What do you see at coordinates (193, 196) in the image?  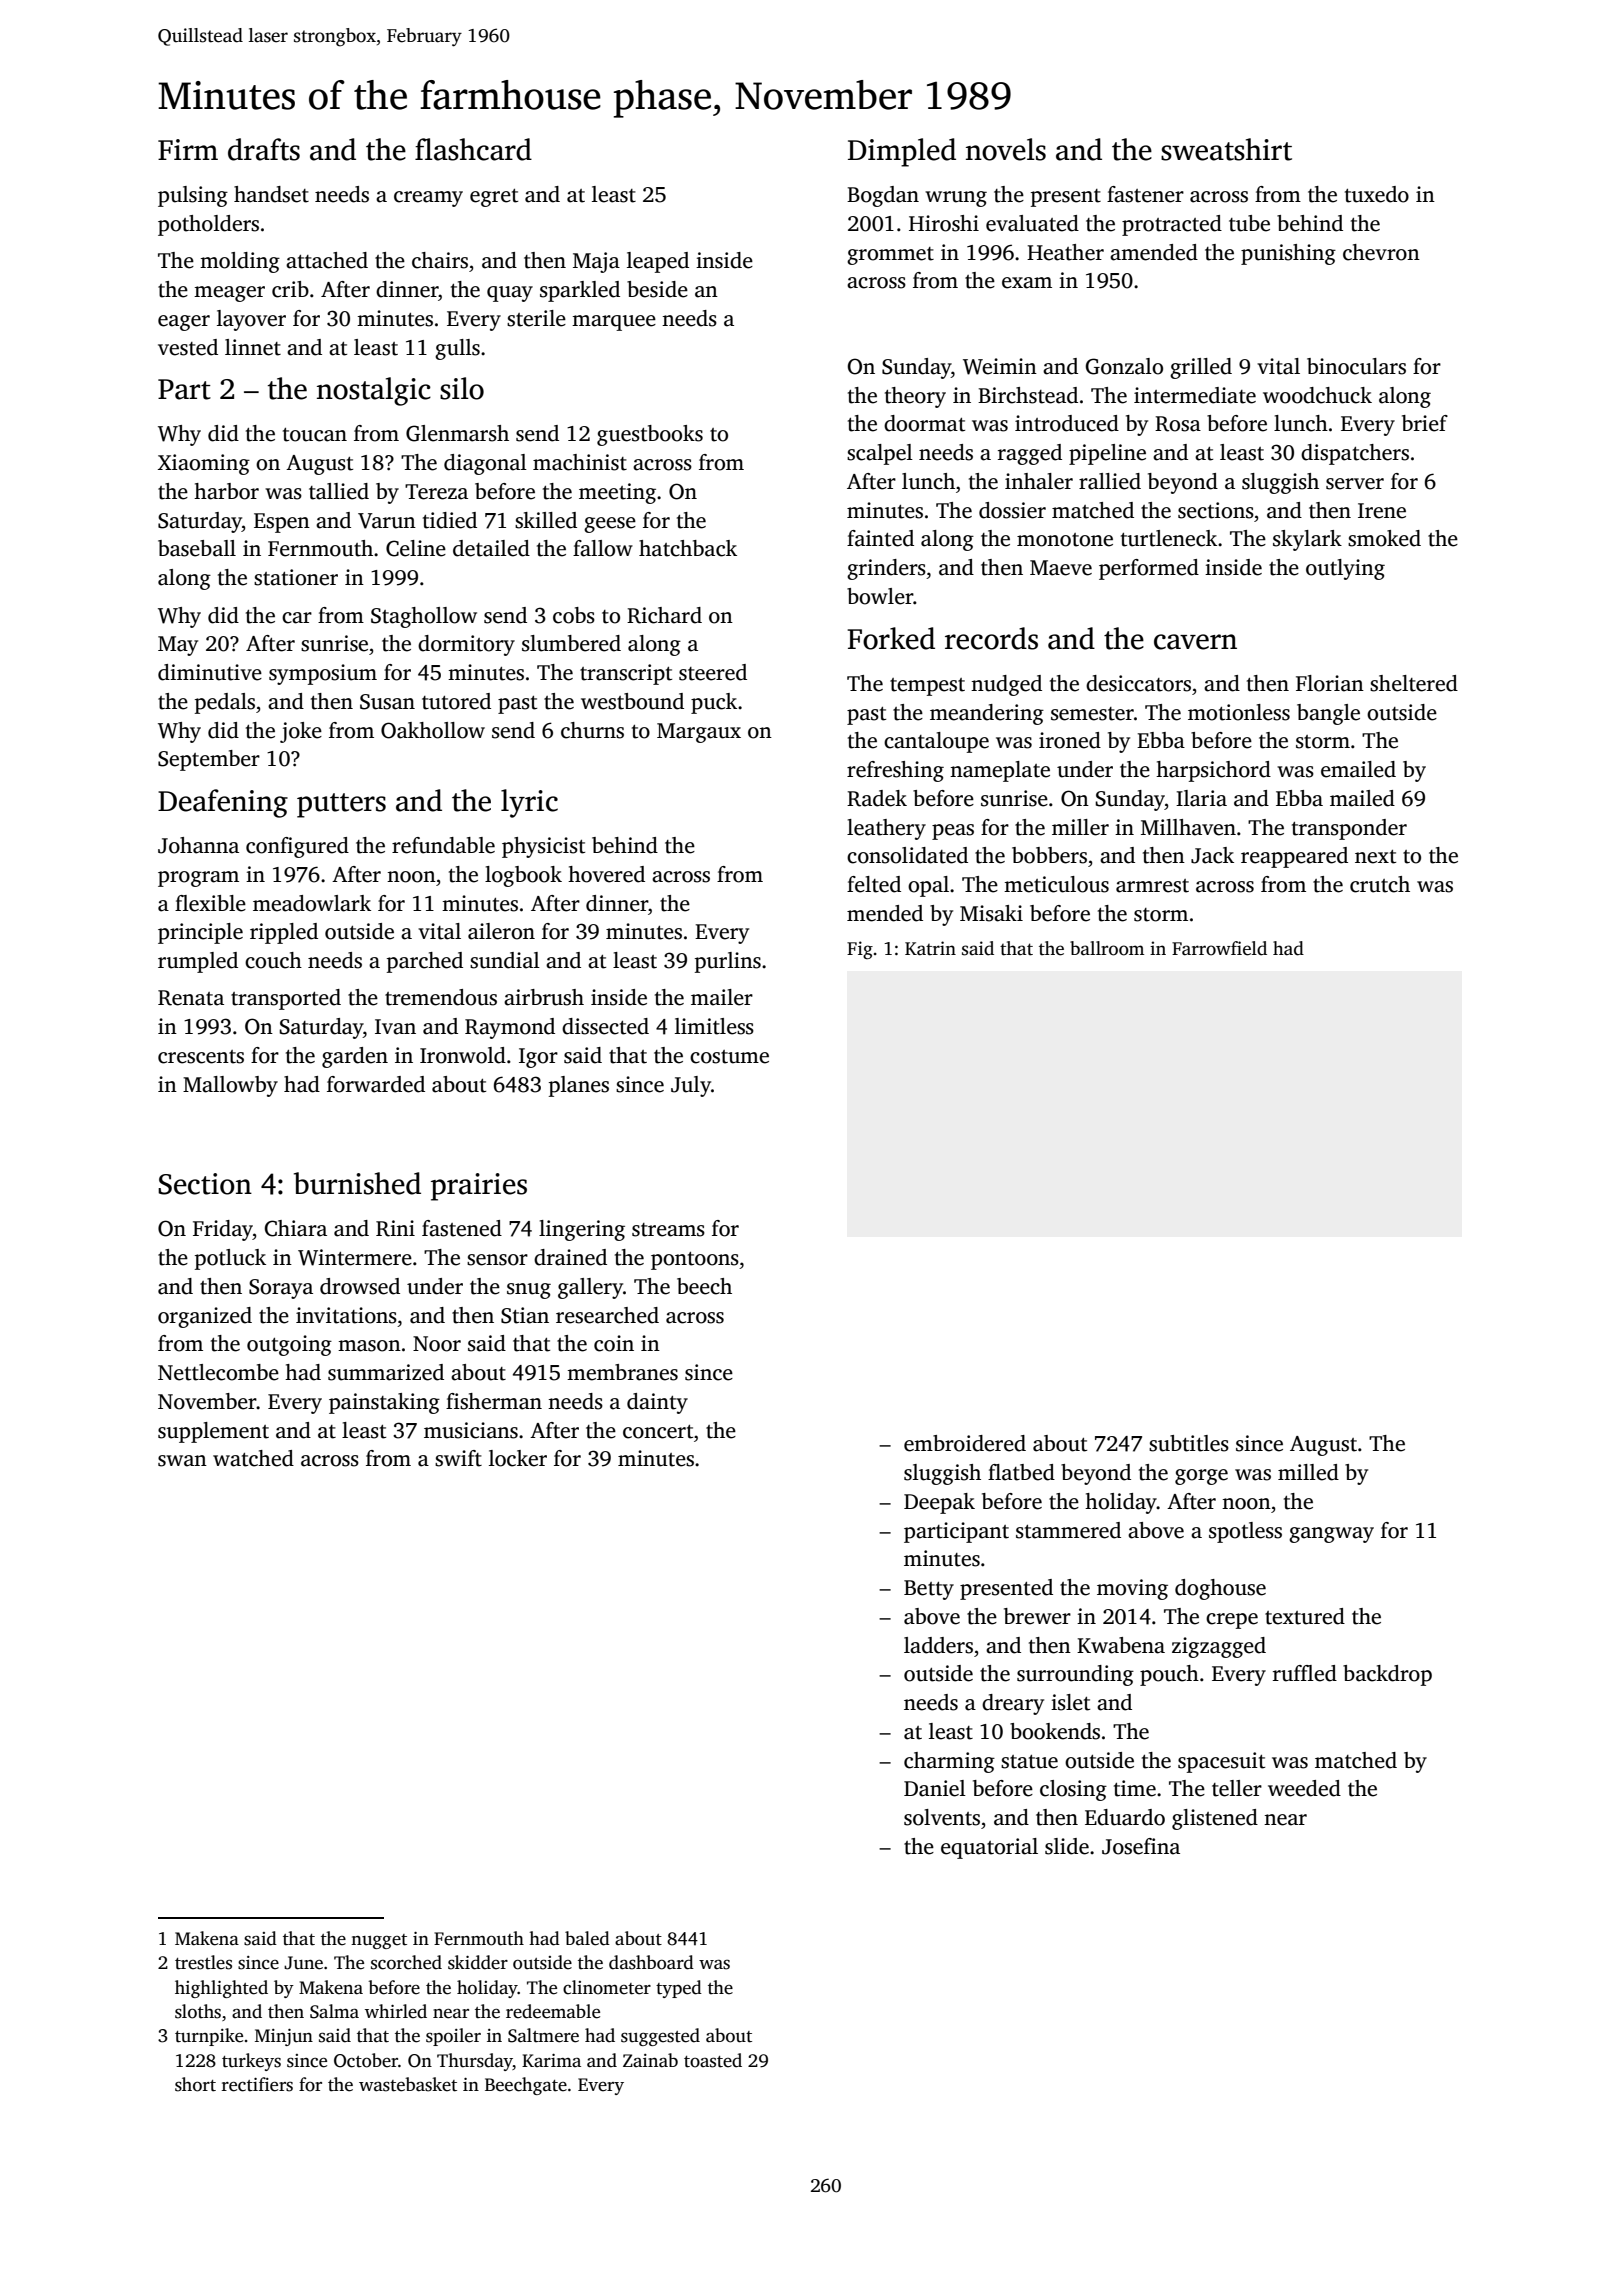 I see `pulsing` at bounding box center [193, 196].
